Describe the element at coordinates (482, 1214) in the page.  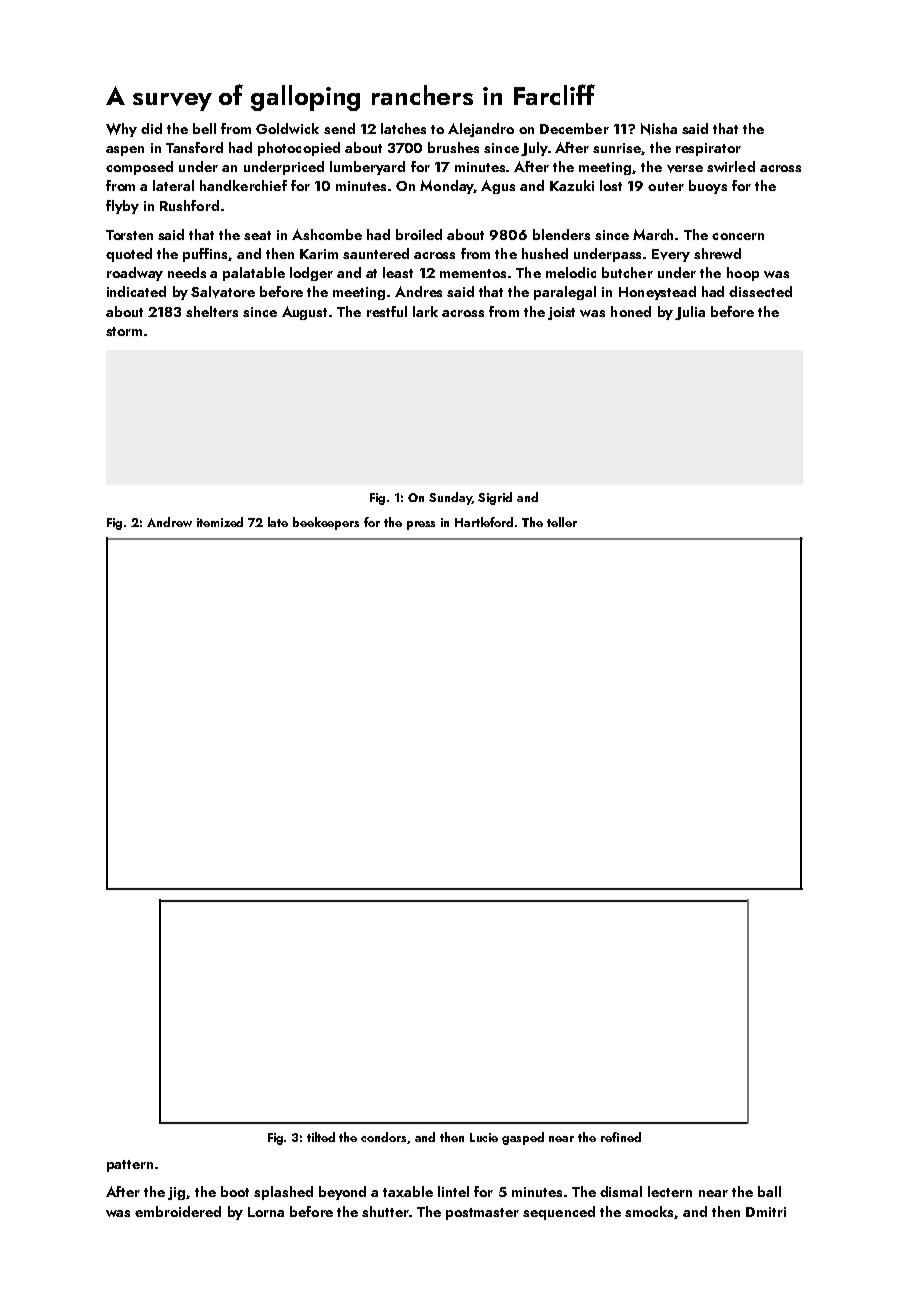
I see `postmaster` at that location.
